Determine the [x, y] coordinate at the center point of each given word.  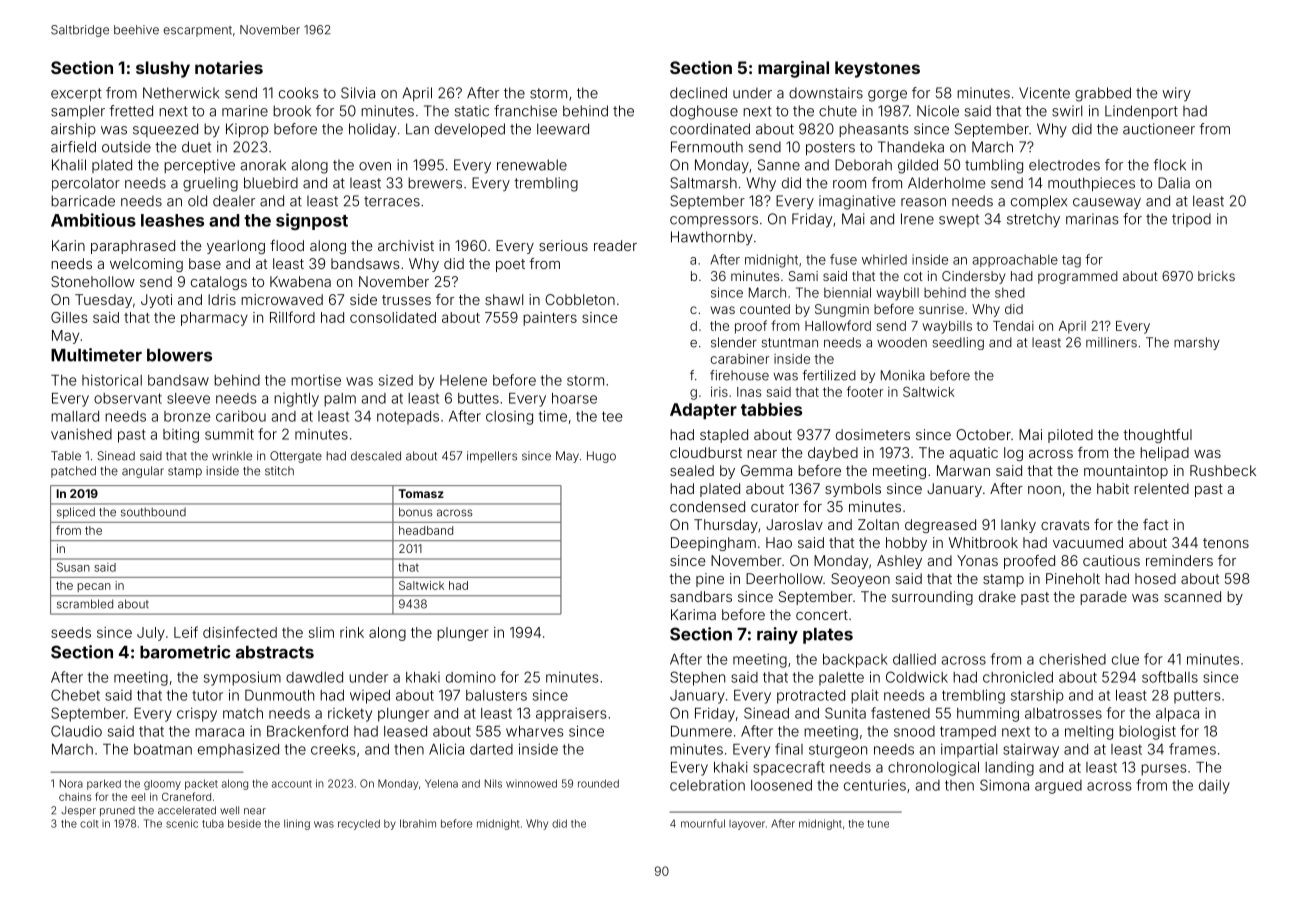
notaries [229, 67]
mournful [703, 823]
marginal [793, 69]
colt [89, 824]
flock [1169, 165]
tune [878, 824]
